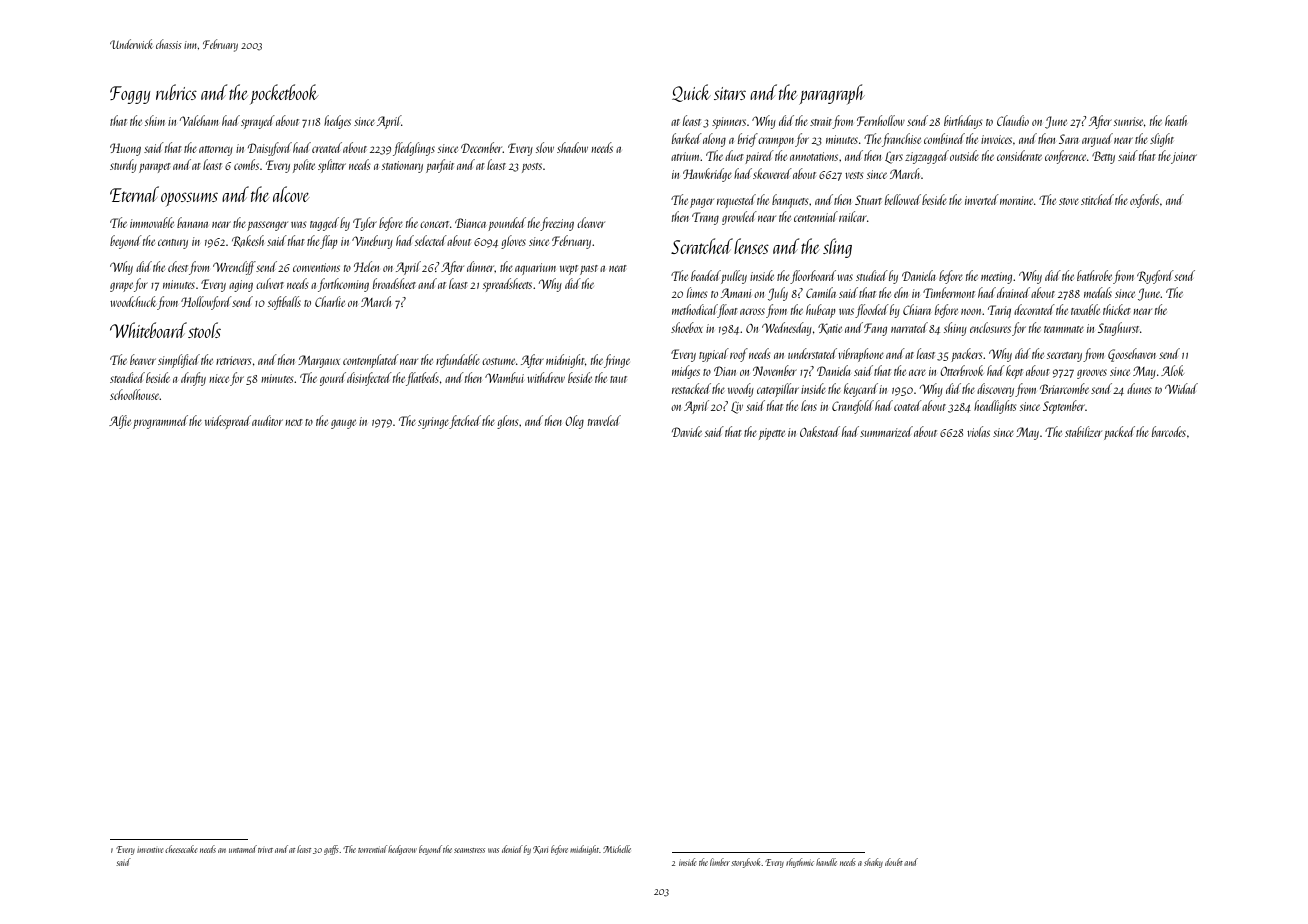  Describe the element at coordinates (1117, 309) in the screenshot. I see `thicket` at that location.
